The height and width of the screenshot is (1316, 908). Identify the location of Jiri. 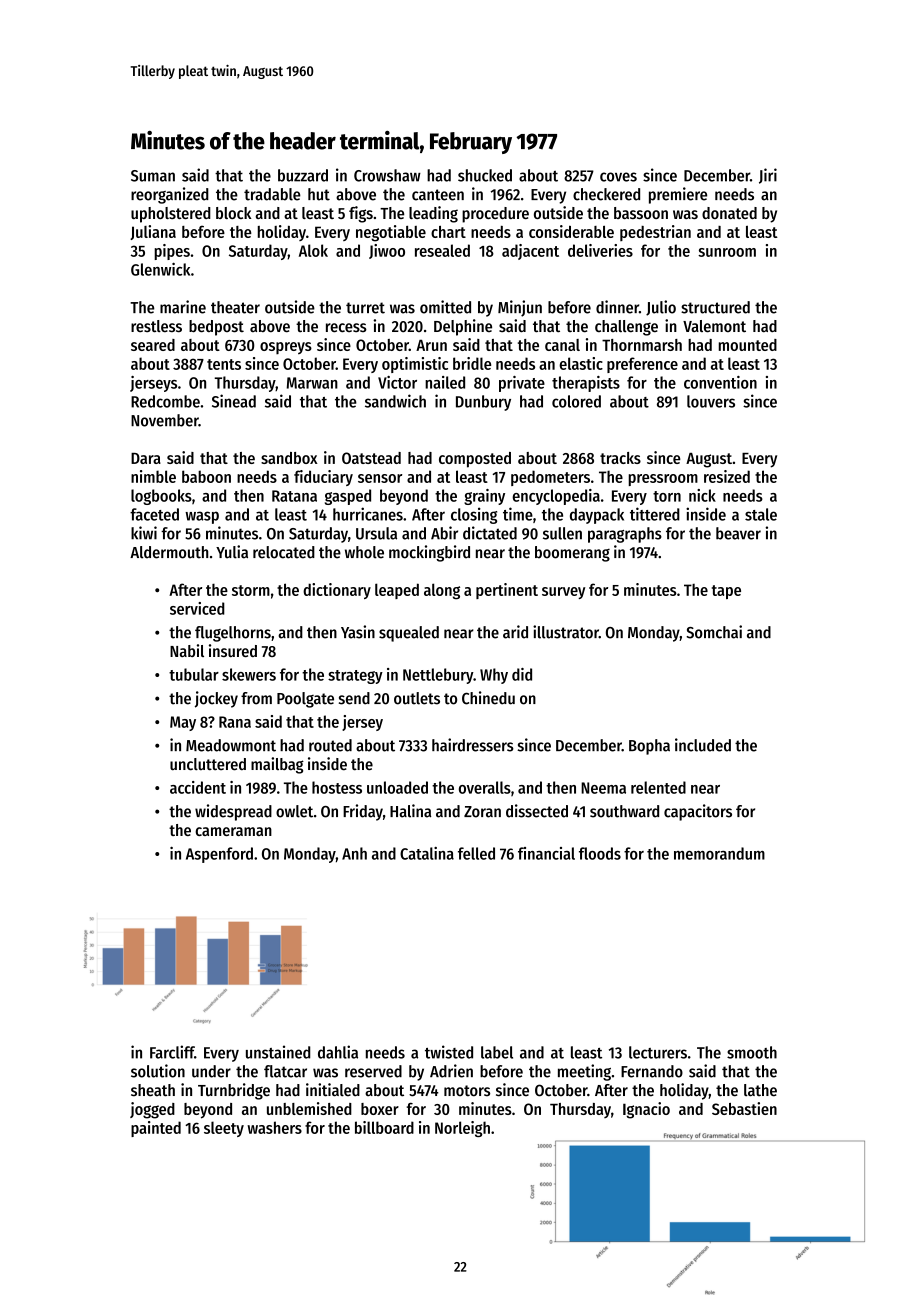
(768, 176).
